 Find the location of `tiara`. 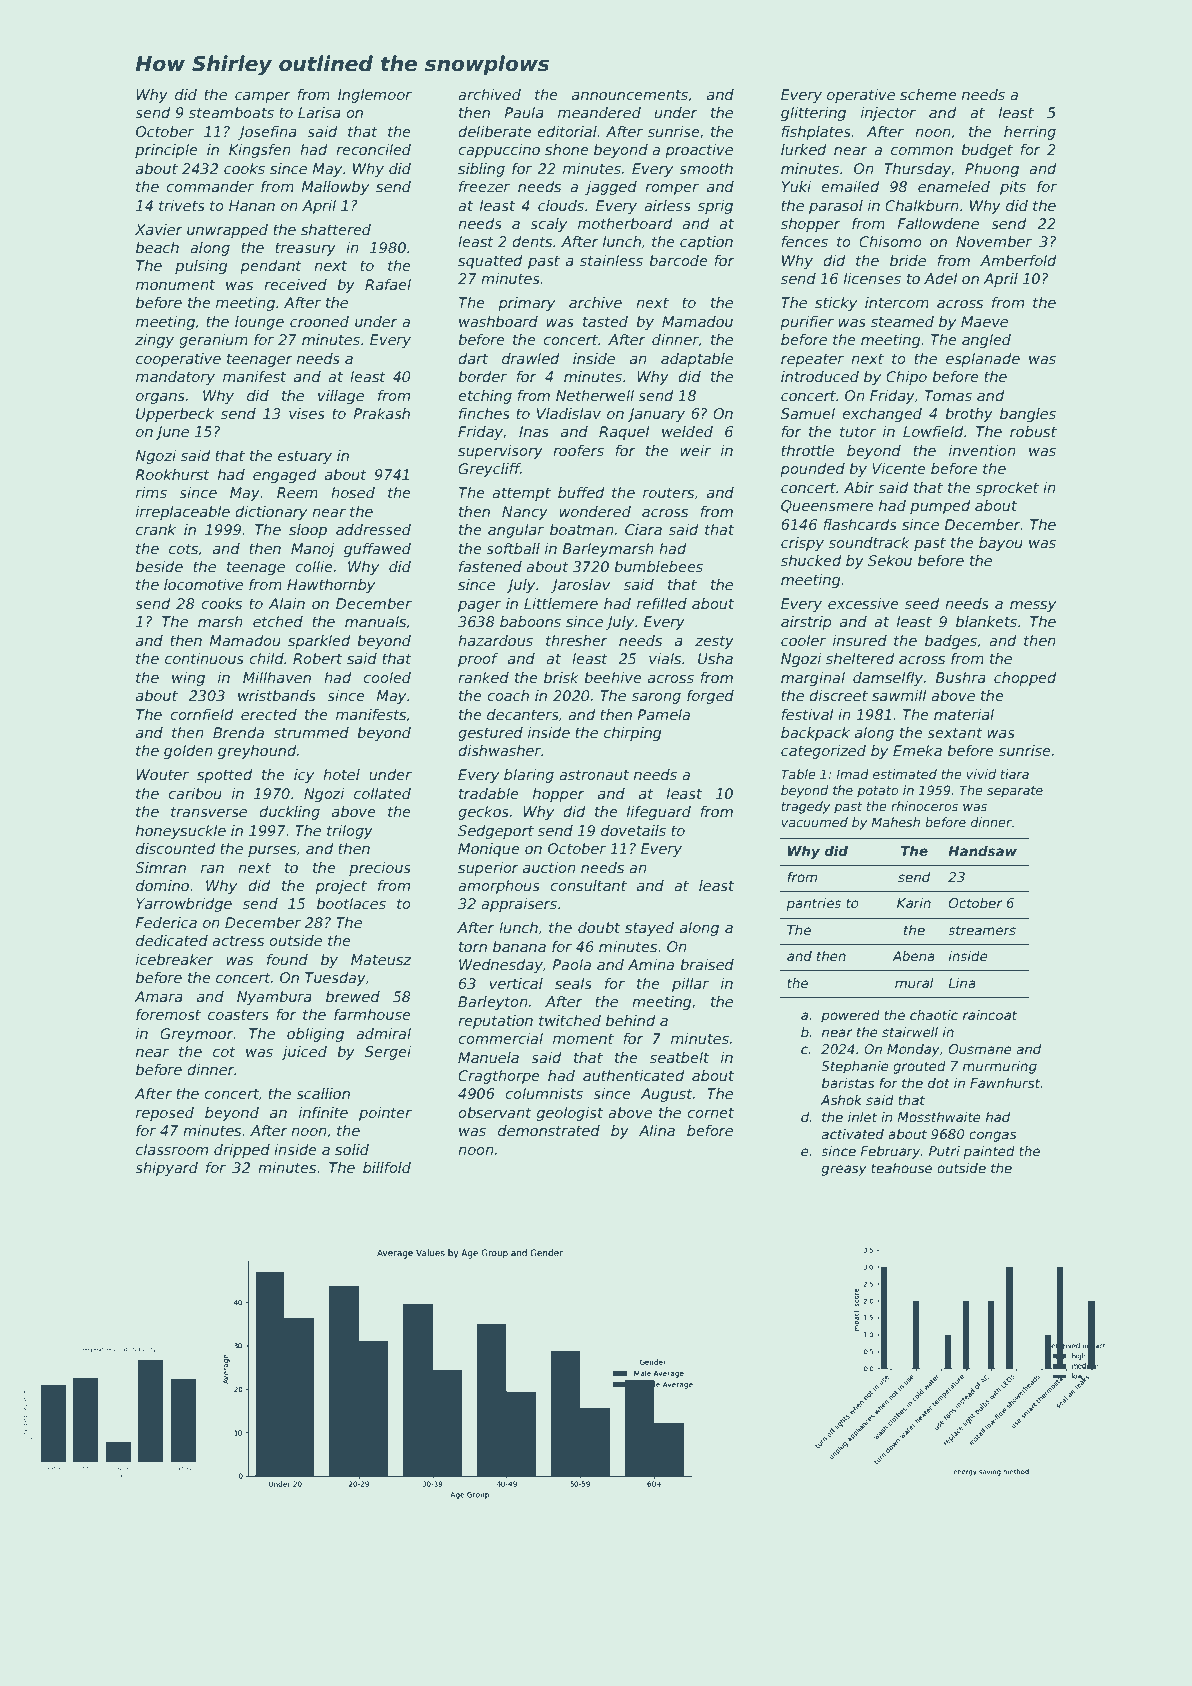

tiara is located at coordinates (1015, 774).
